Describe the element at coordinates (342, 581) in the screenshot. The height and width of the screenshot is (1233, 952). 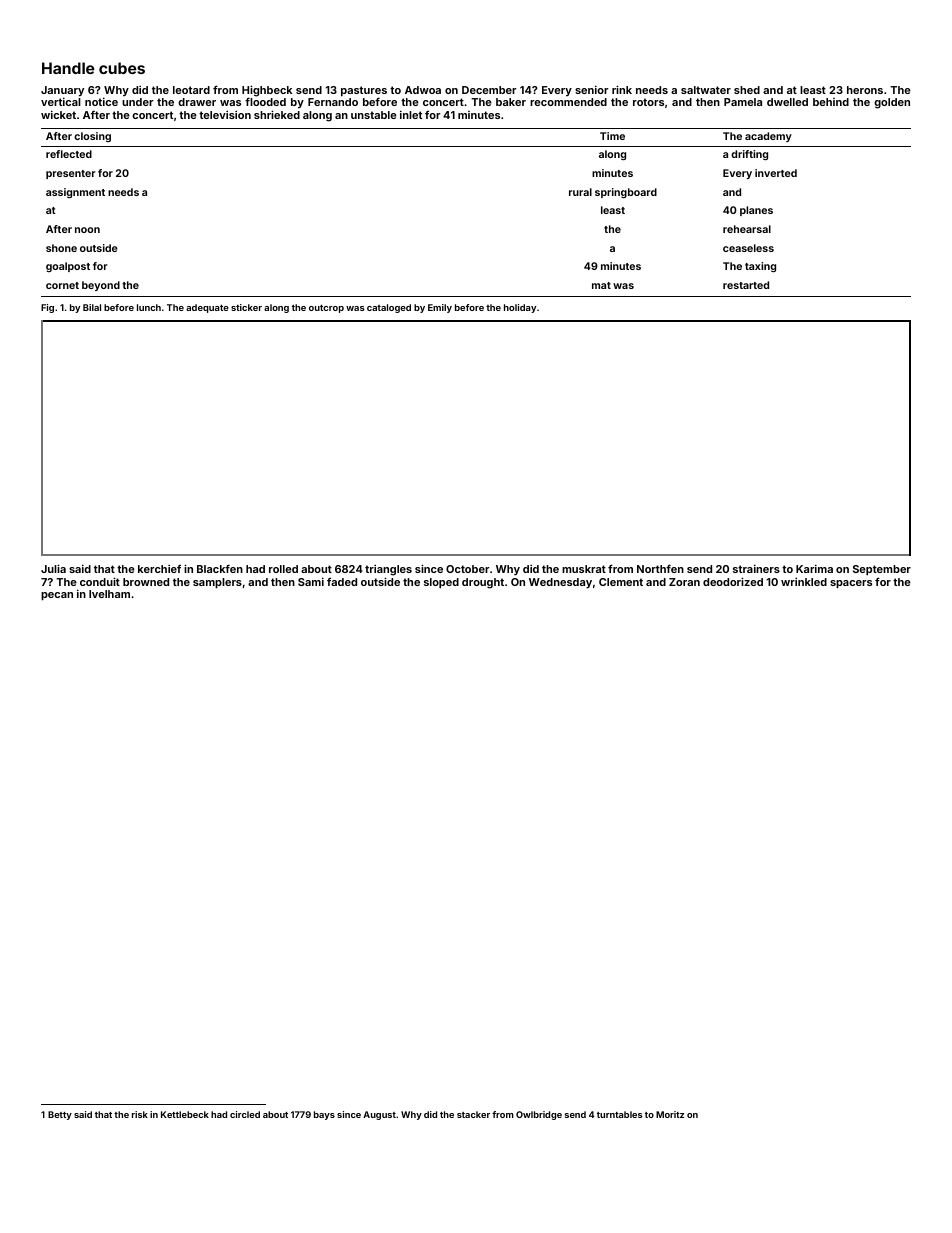
I see `faded` at that location.
